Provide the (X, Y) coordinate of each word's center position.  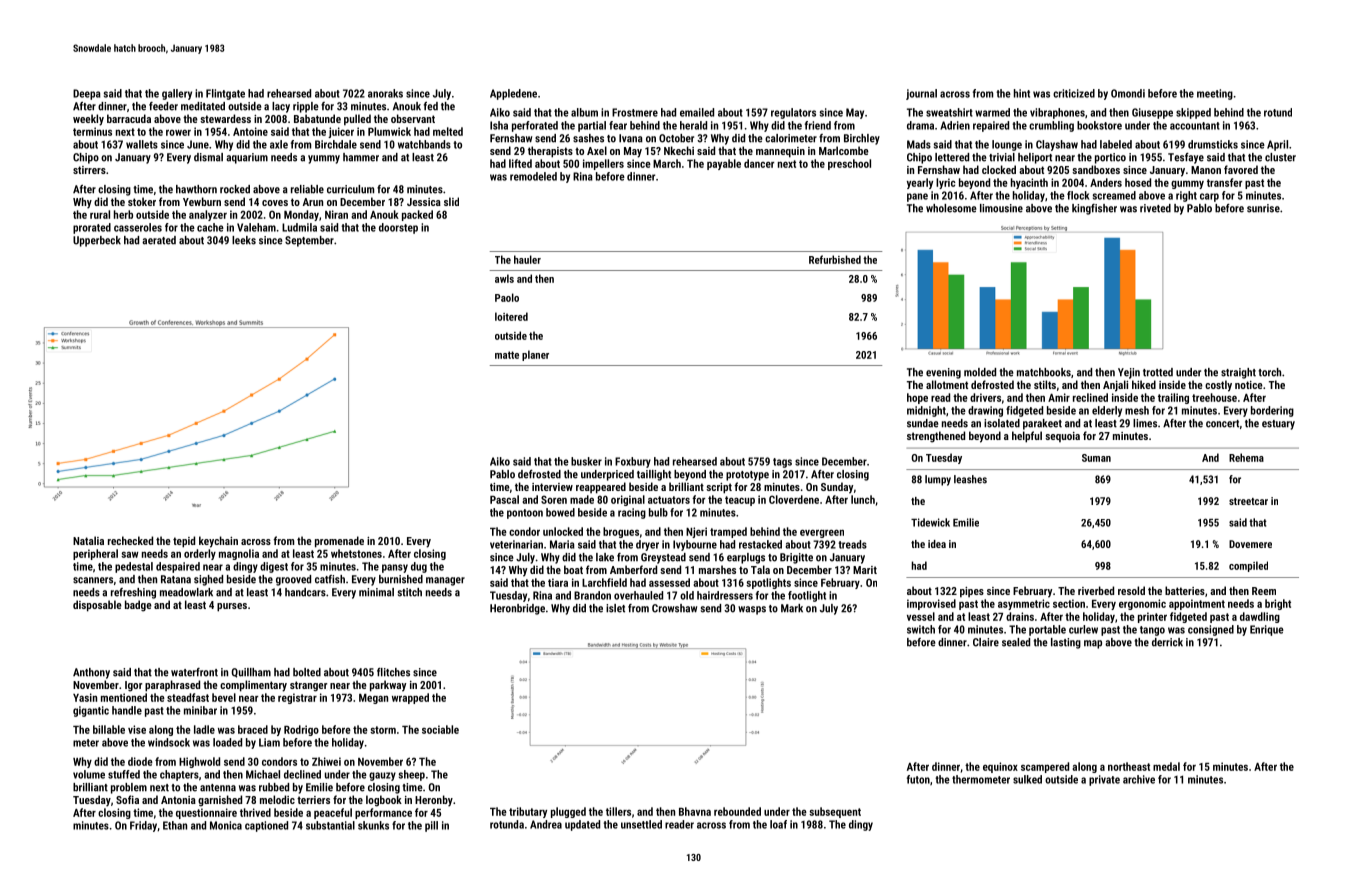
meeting (1215, 94)
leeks (244, 240)
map (1093, 644)
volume (89, 774)
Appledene (513, 94)
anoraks (385, 93)
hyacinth (1029, 183)
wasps (752, 610)
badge (138, 606)
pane (917, 197)
